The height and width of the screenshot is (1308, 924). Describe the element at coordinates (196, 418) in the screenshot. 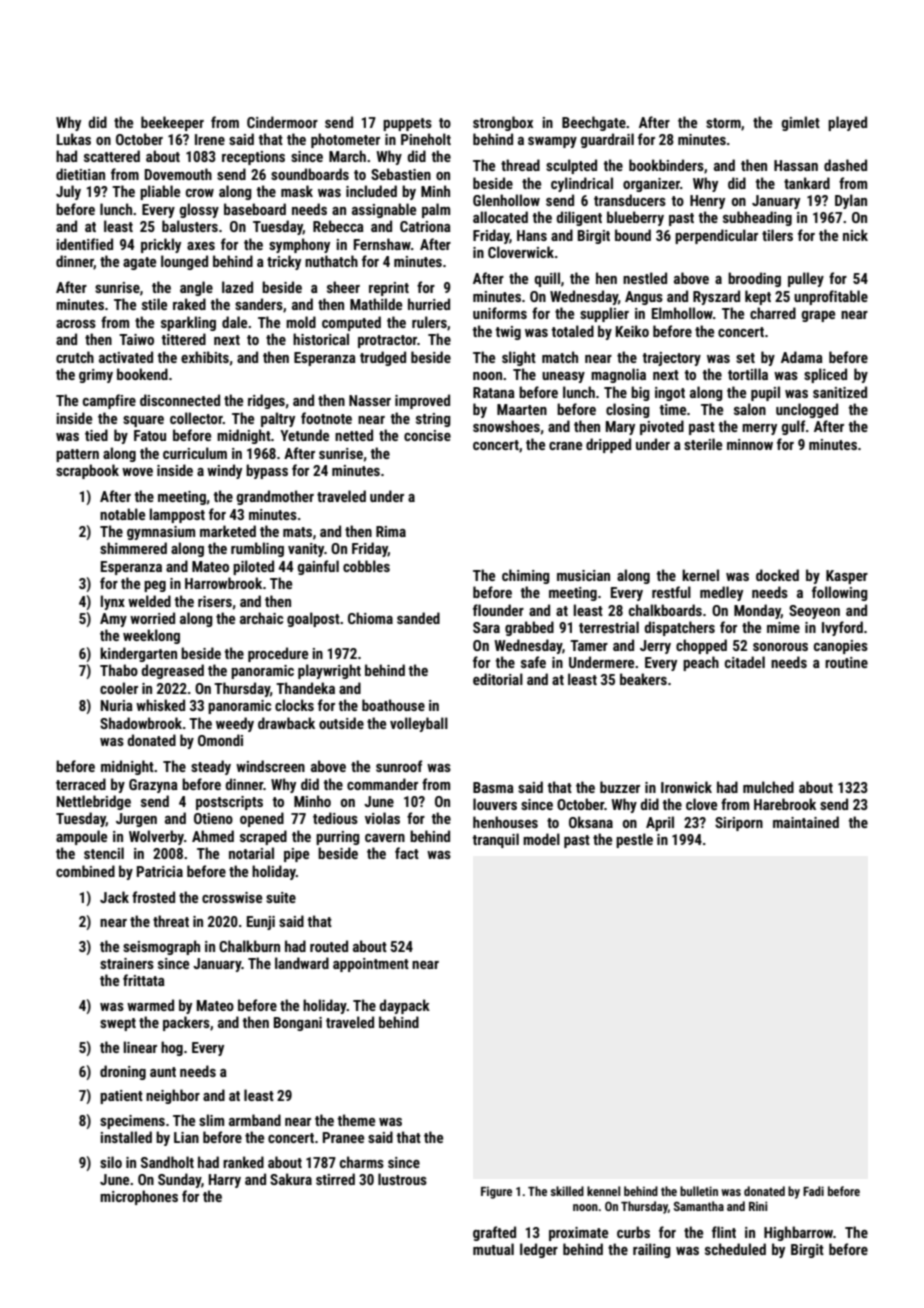

I see `collector` at that location.
